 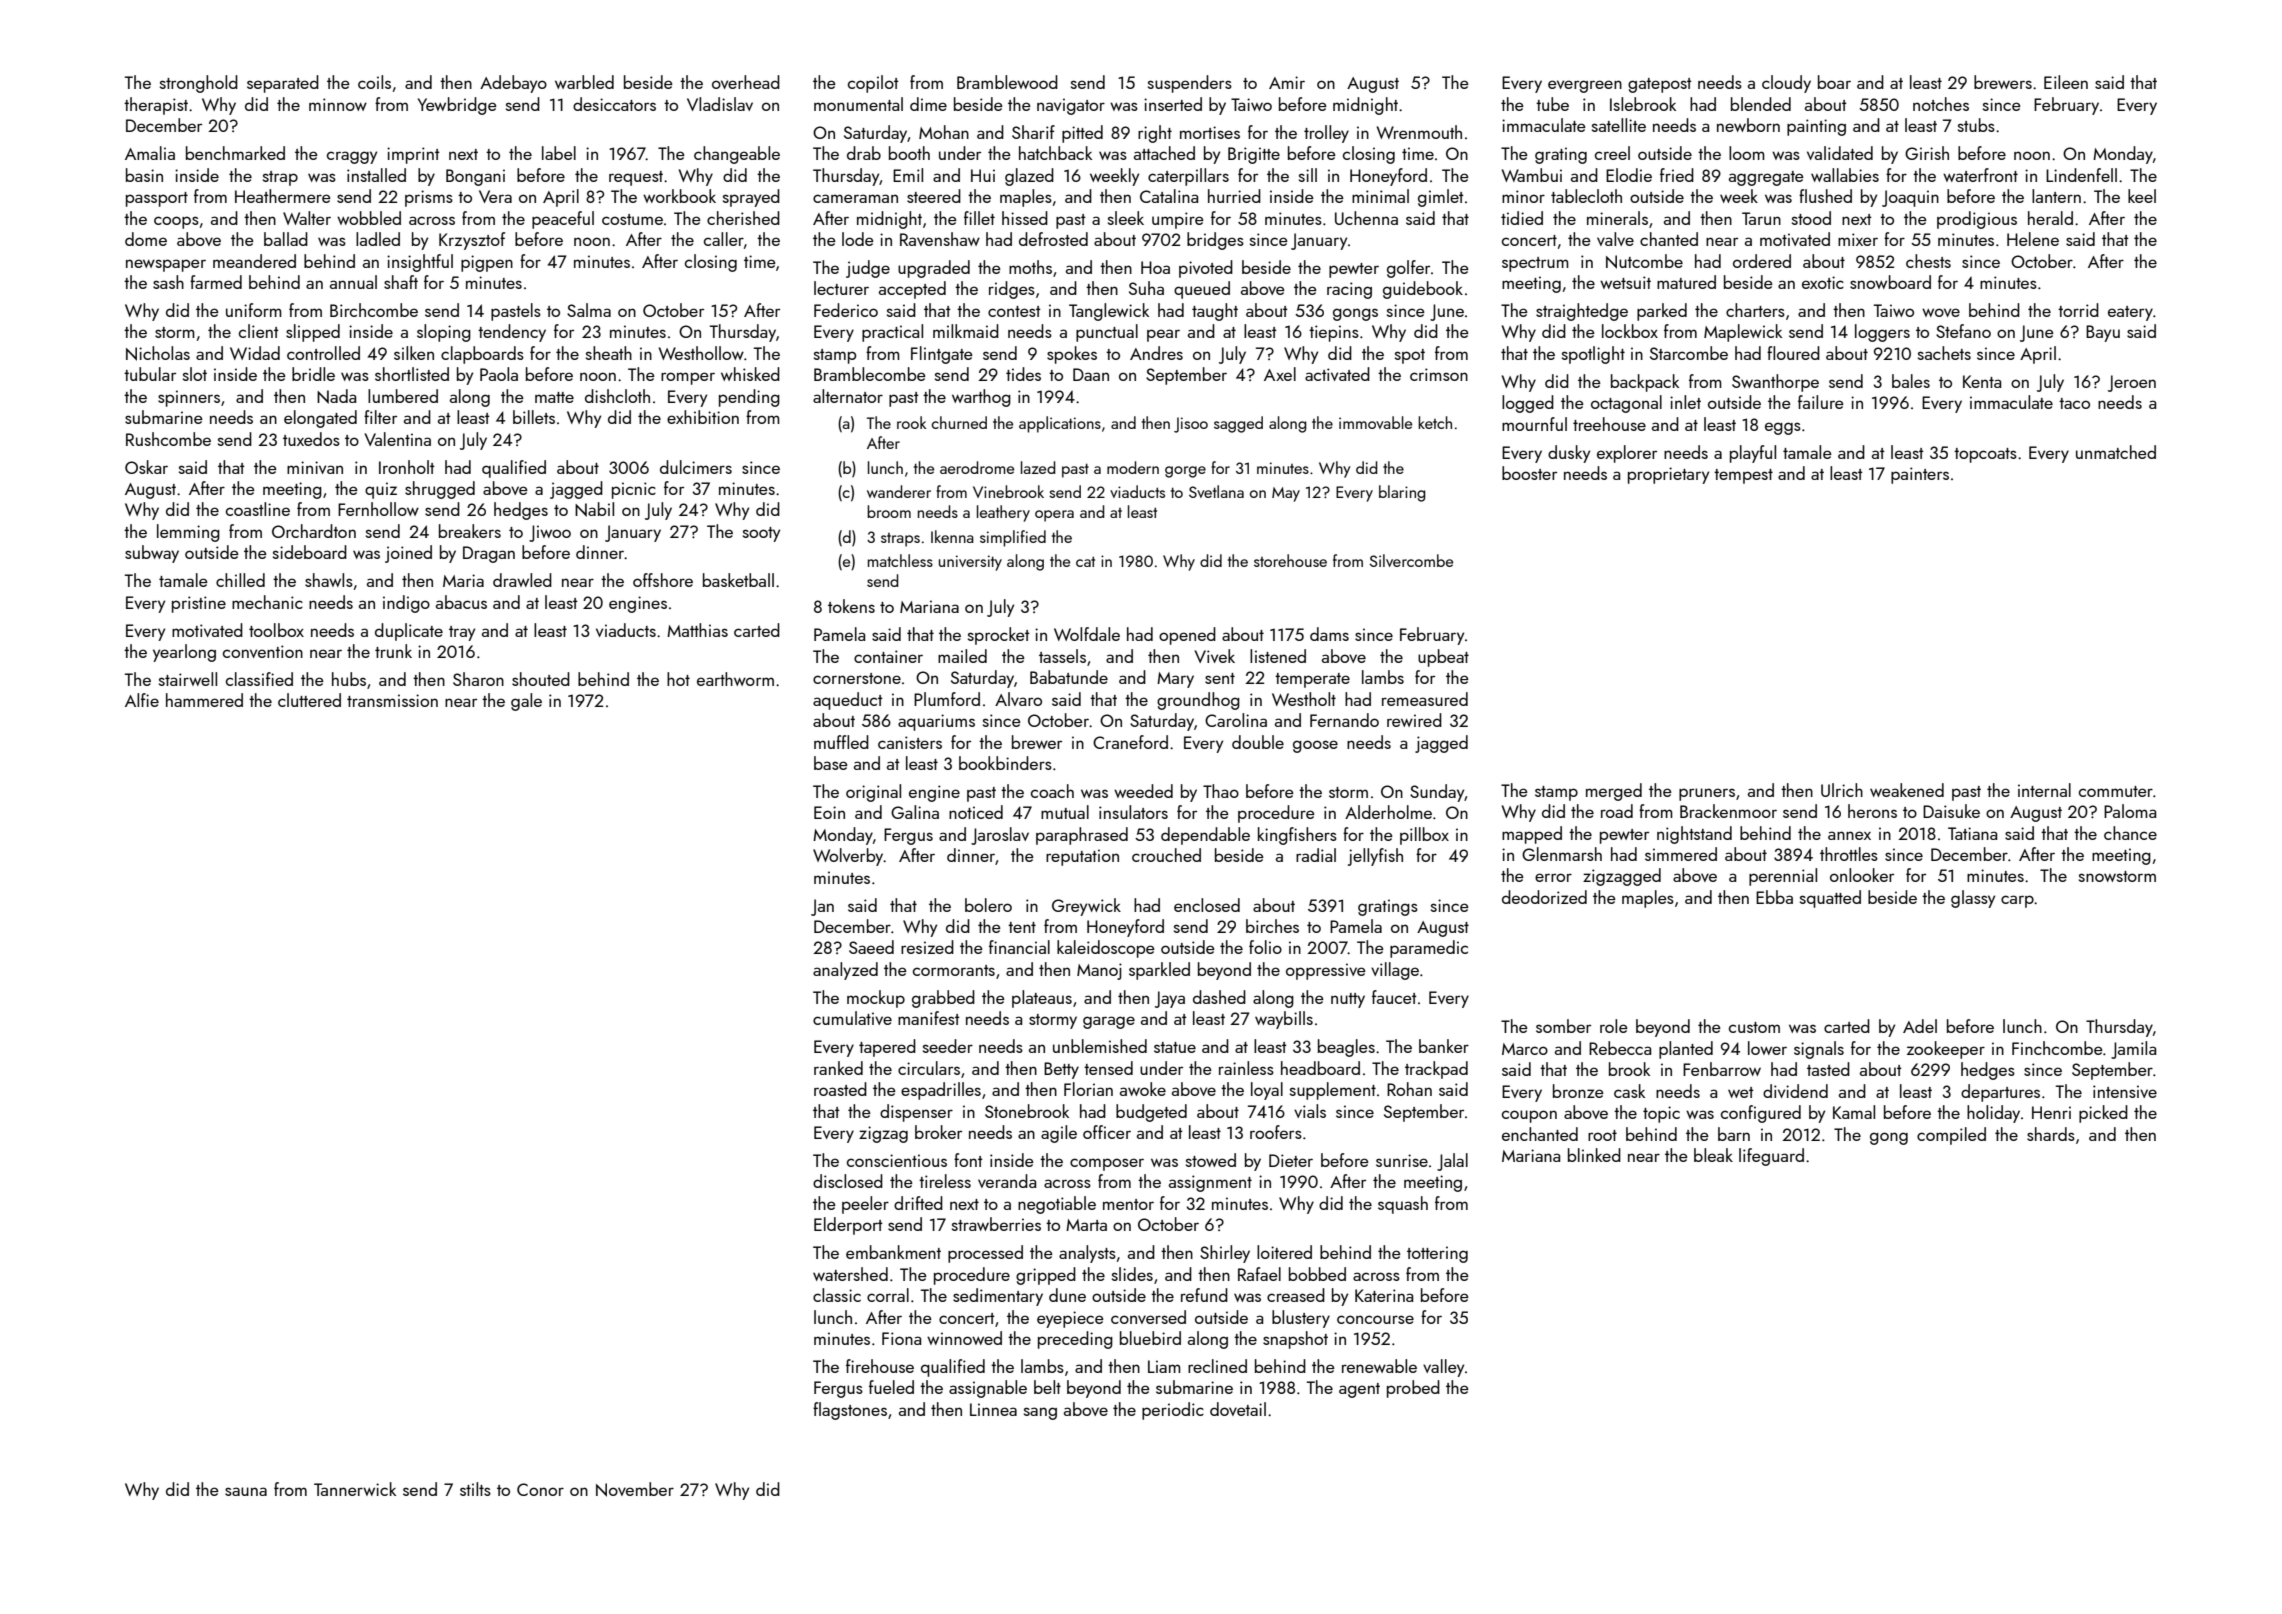 What do you see at coordinates (1771, 1157) in the screenshot?
I see `lifeguard` at bounding box center [1771, 1157].
